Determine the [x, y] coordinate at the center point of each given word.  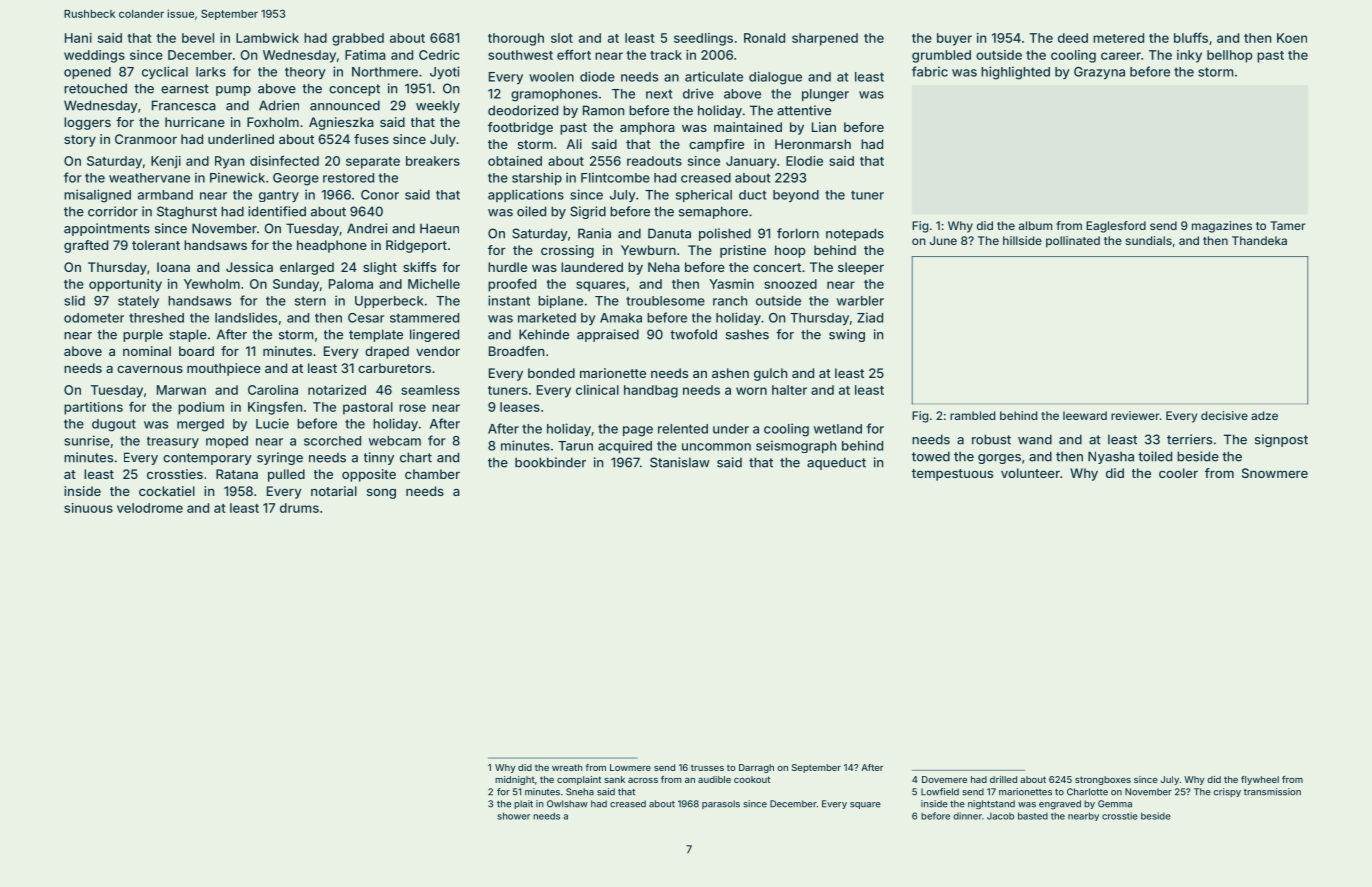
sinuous [88, 508]
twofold [693, 334]
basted [1033, 816]
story [80, 141]
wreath [567, 767]
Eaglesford [1116, 227]
